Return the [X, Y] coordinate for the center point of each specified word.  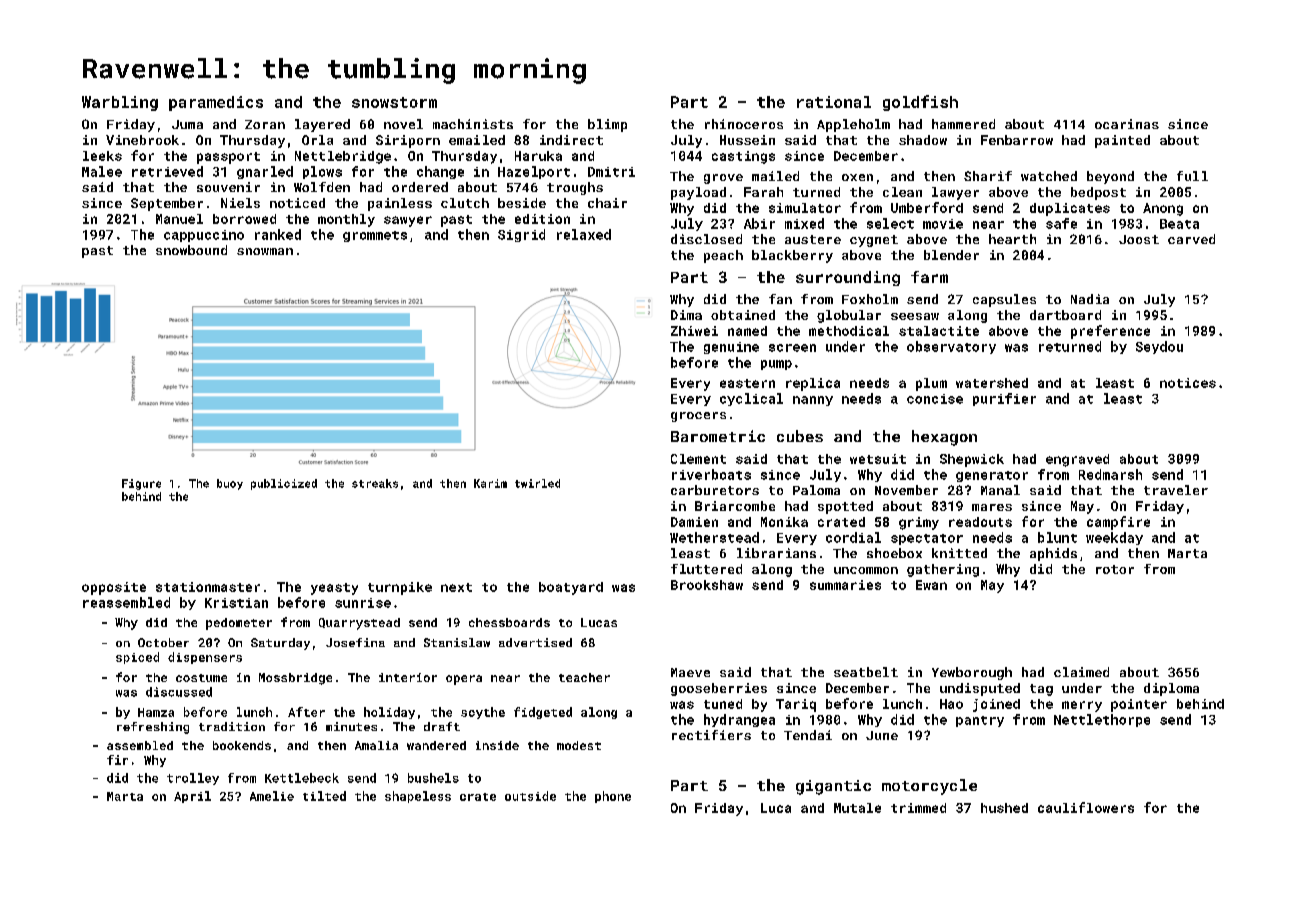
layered [322, 125]
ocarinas [1127, 124]
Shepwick [972, 460]
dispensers [205, 658]
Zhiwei [694, 331]
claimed [1081, 672]
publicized [284, 484]
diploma [1171, 689]
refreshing [153, 728]
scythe [483, 713]
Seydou [1159, 347]
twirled [537, 483]
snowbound [191, 250]
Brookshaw [707, 585]
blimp [607, 125]
